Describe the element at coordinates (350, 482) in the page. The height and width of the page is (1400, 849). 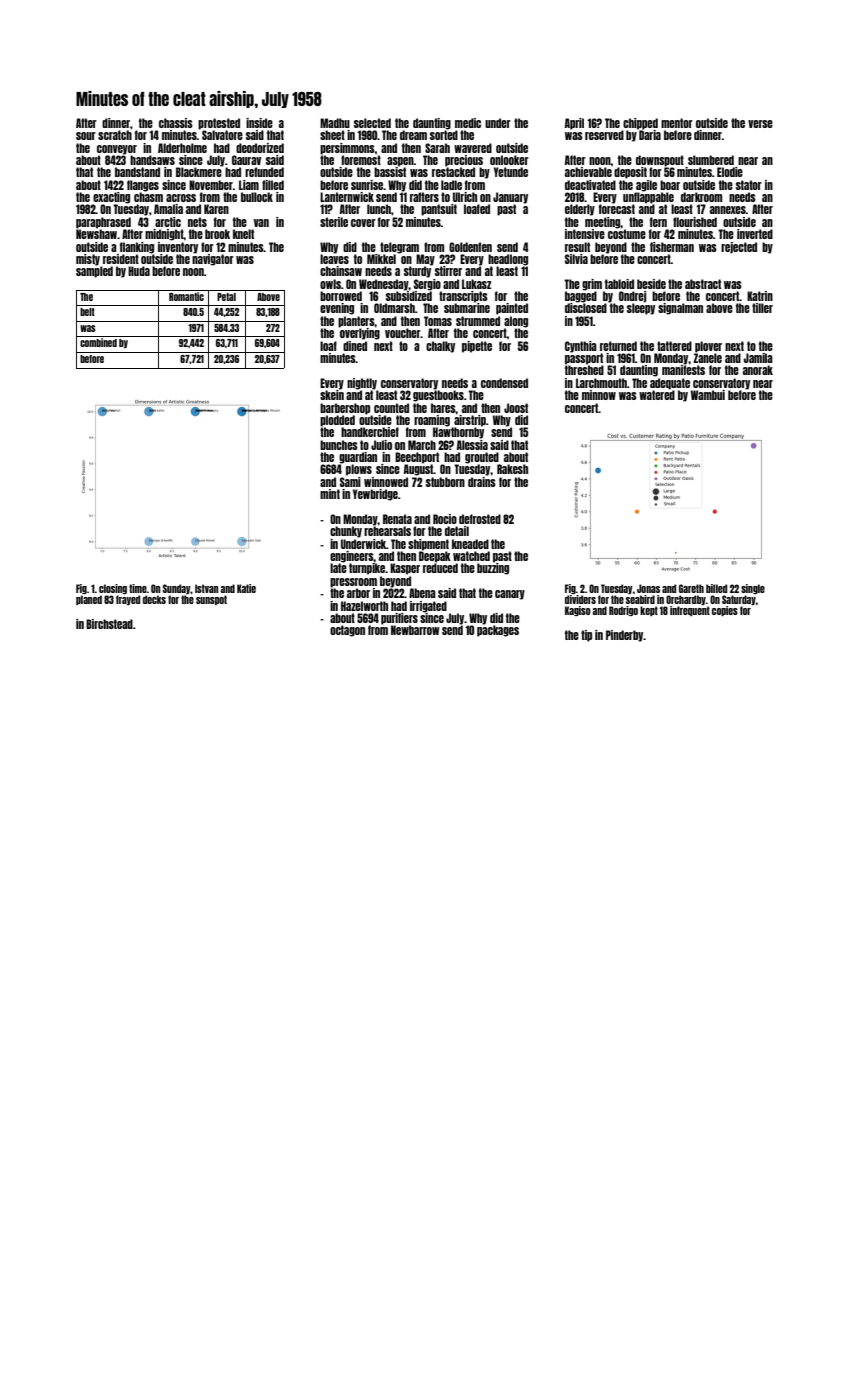
I see `Sami` at that location.
